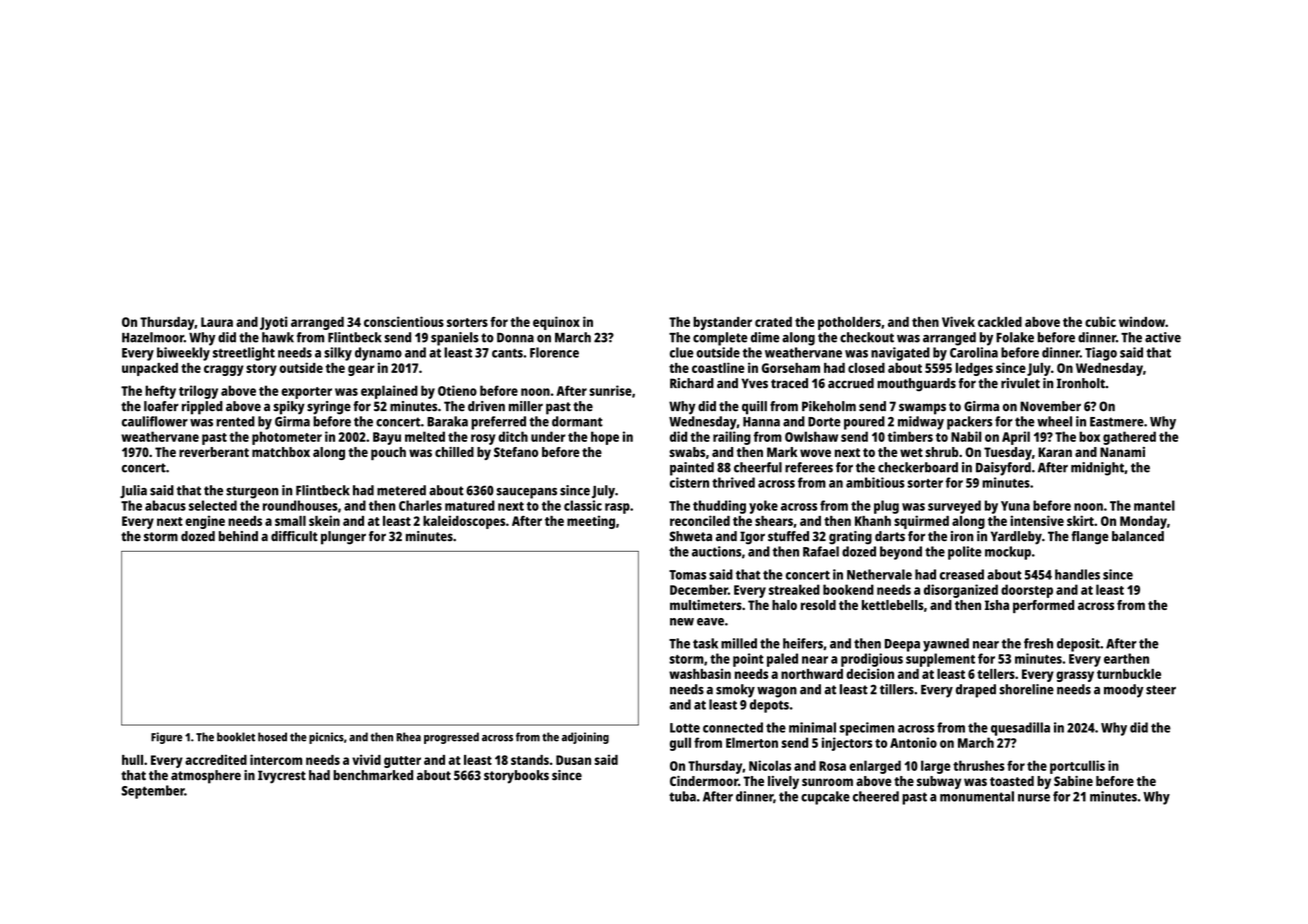 The image size is (1308, 924). Describe the element at coordinates (610, 390) in the screenshot. I see `sunrise` at that location.
